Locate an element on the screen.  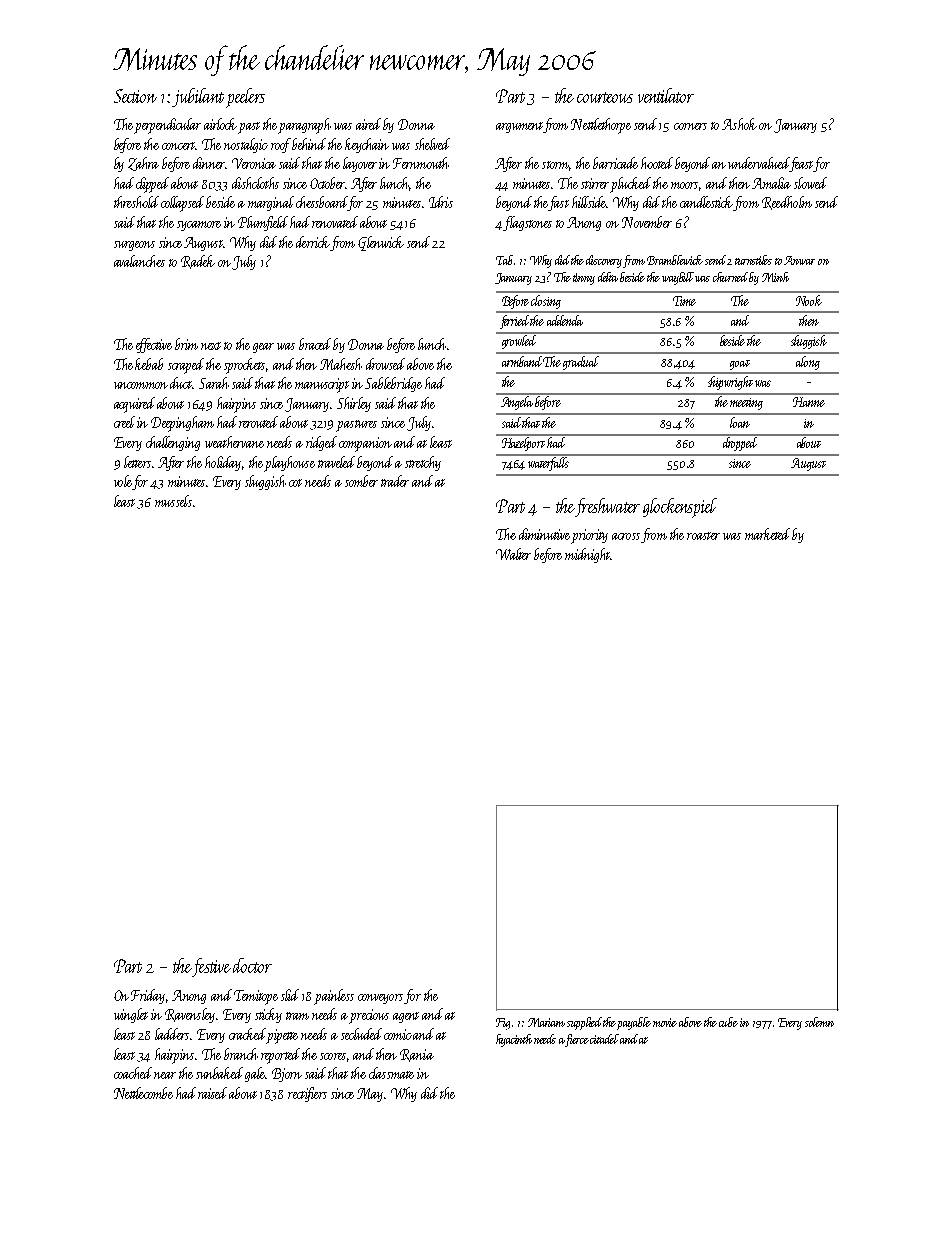
mussels is located at coordinates (173, 501).
